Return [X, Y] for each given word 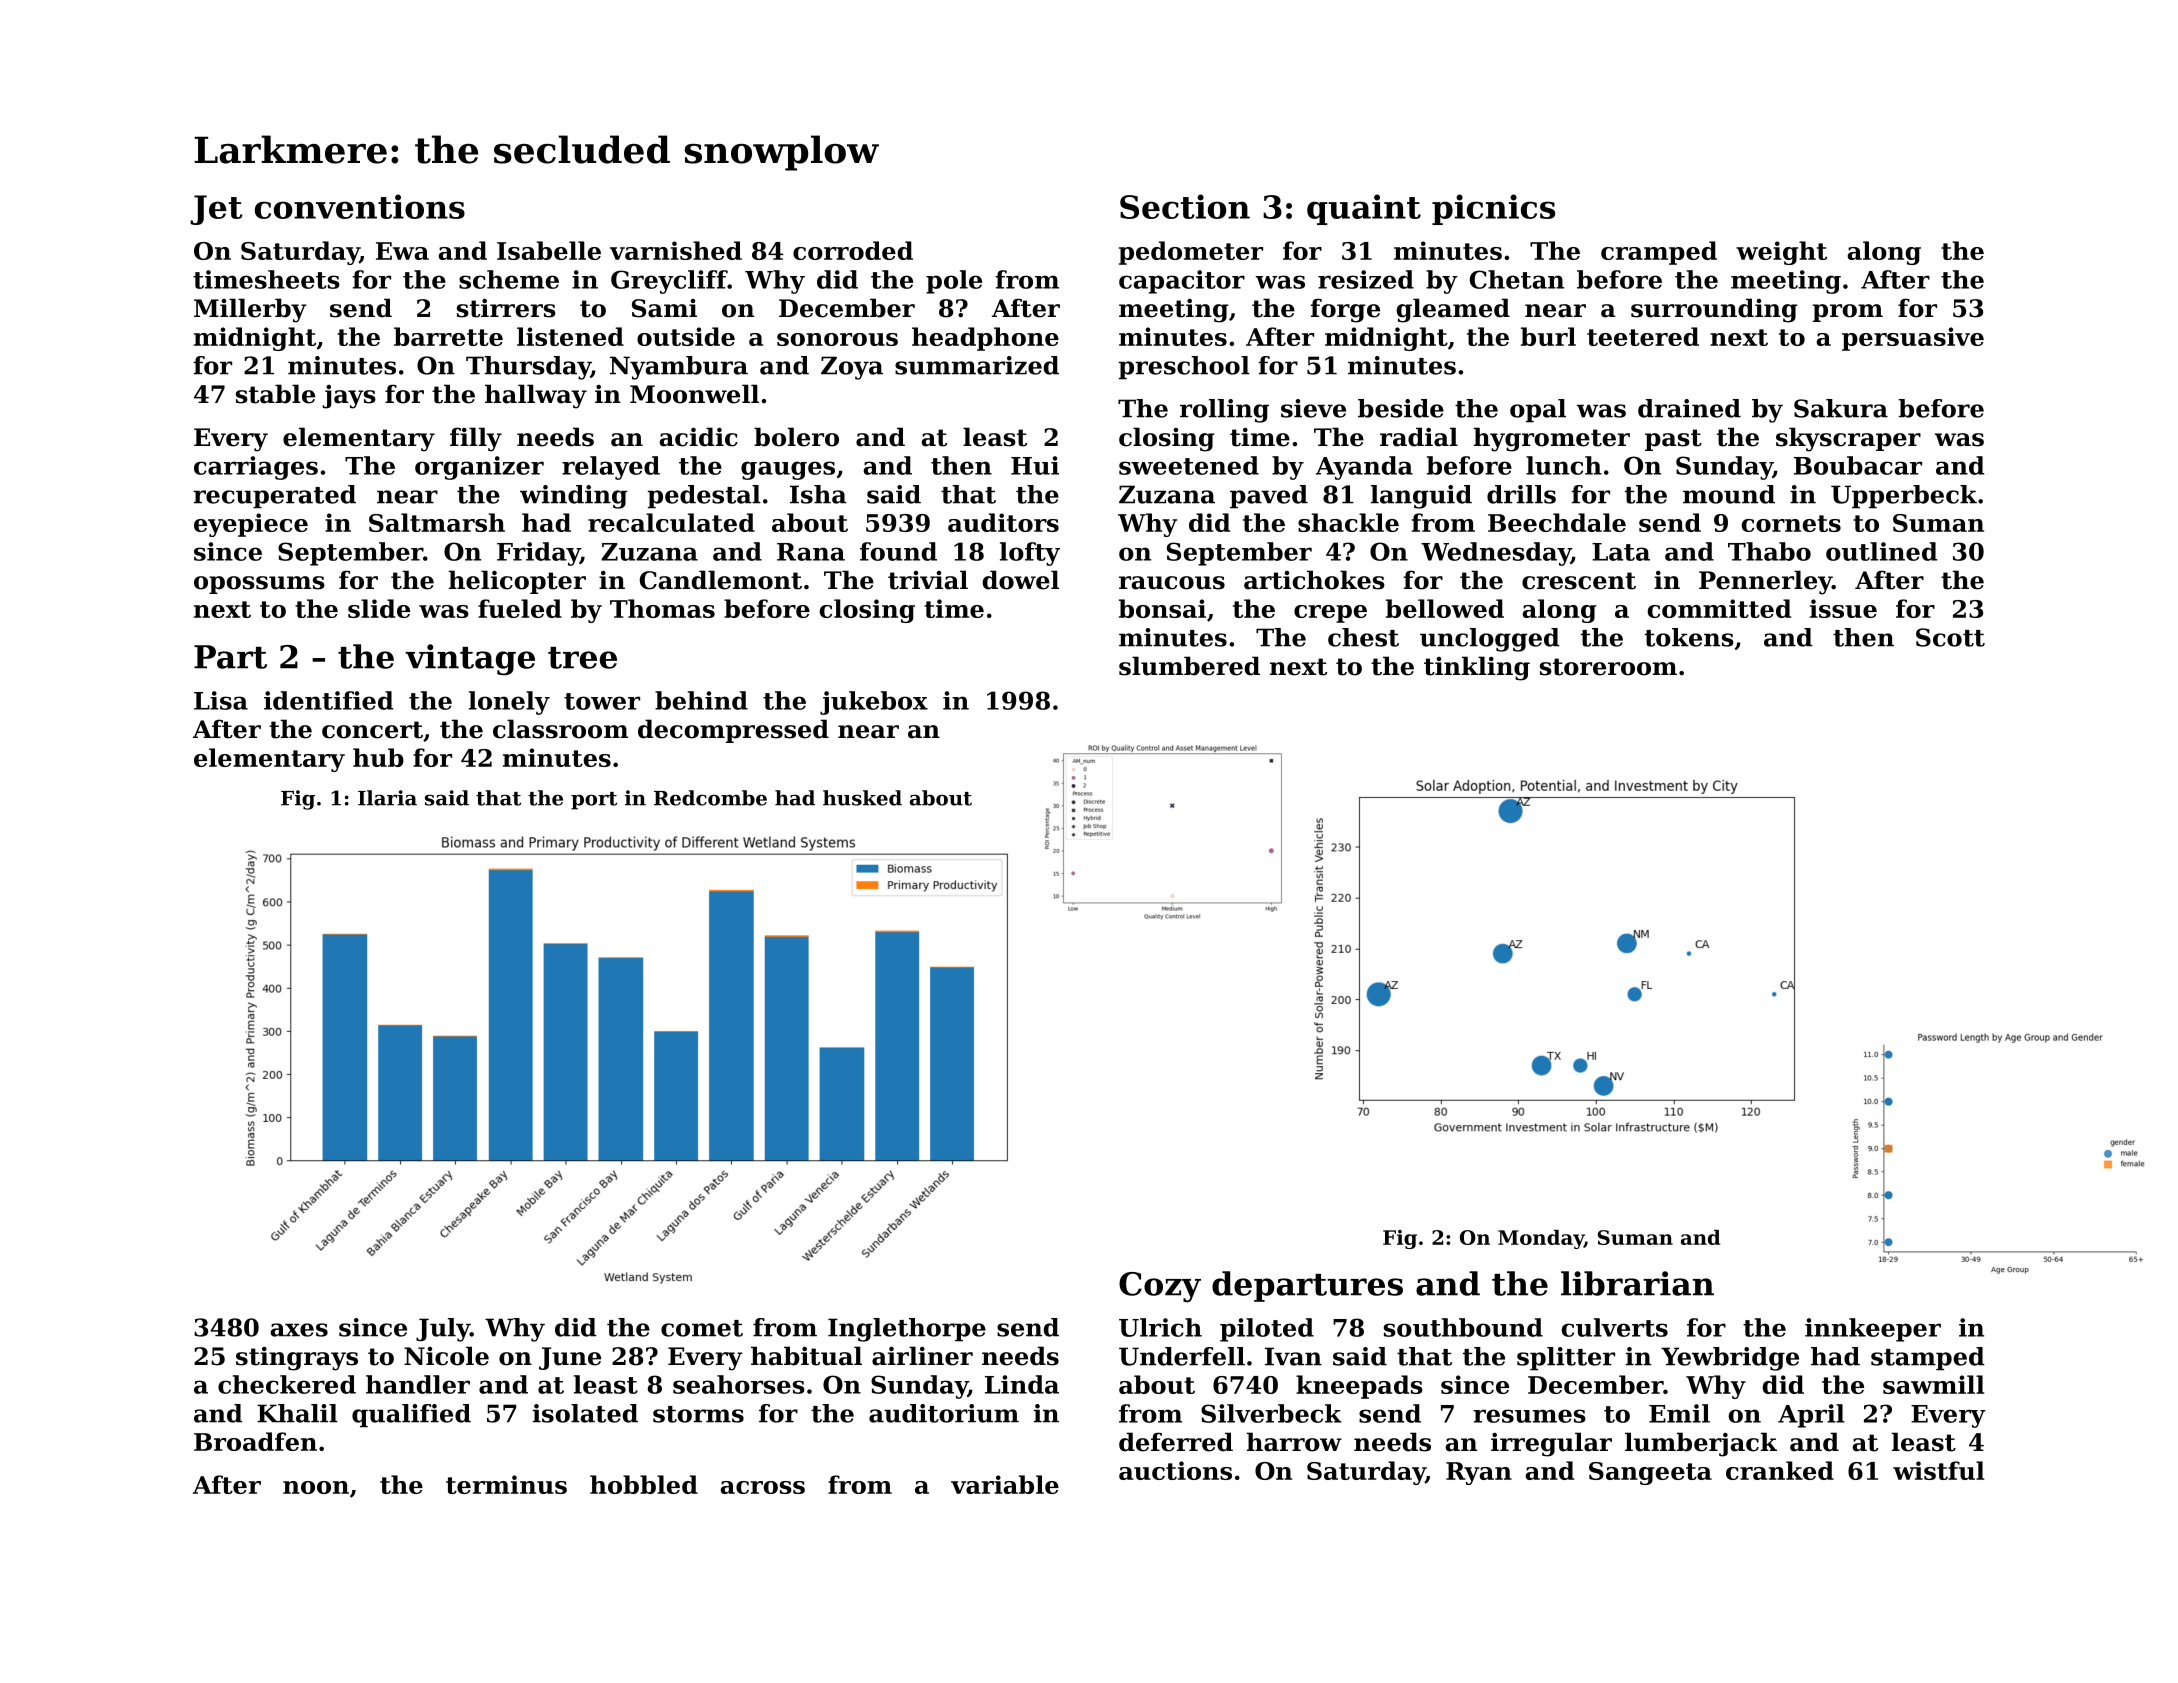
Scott [1950, 637]
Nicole [446, 1356]
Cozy [1160, 1287]
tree [582, 658]
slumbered [1189, 666]
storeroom [1608, 667]
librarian [1637, 1283]
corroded [853, 250]
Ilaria [387, 798]
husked [862, 798]
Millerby [250, 310]
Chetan [1517, 279]
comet [702, 1328]
